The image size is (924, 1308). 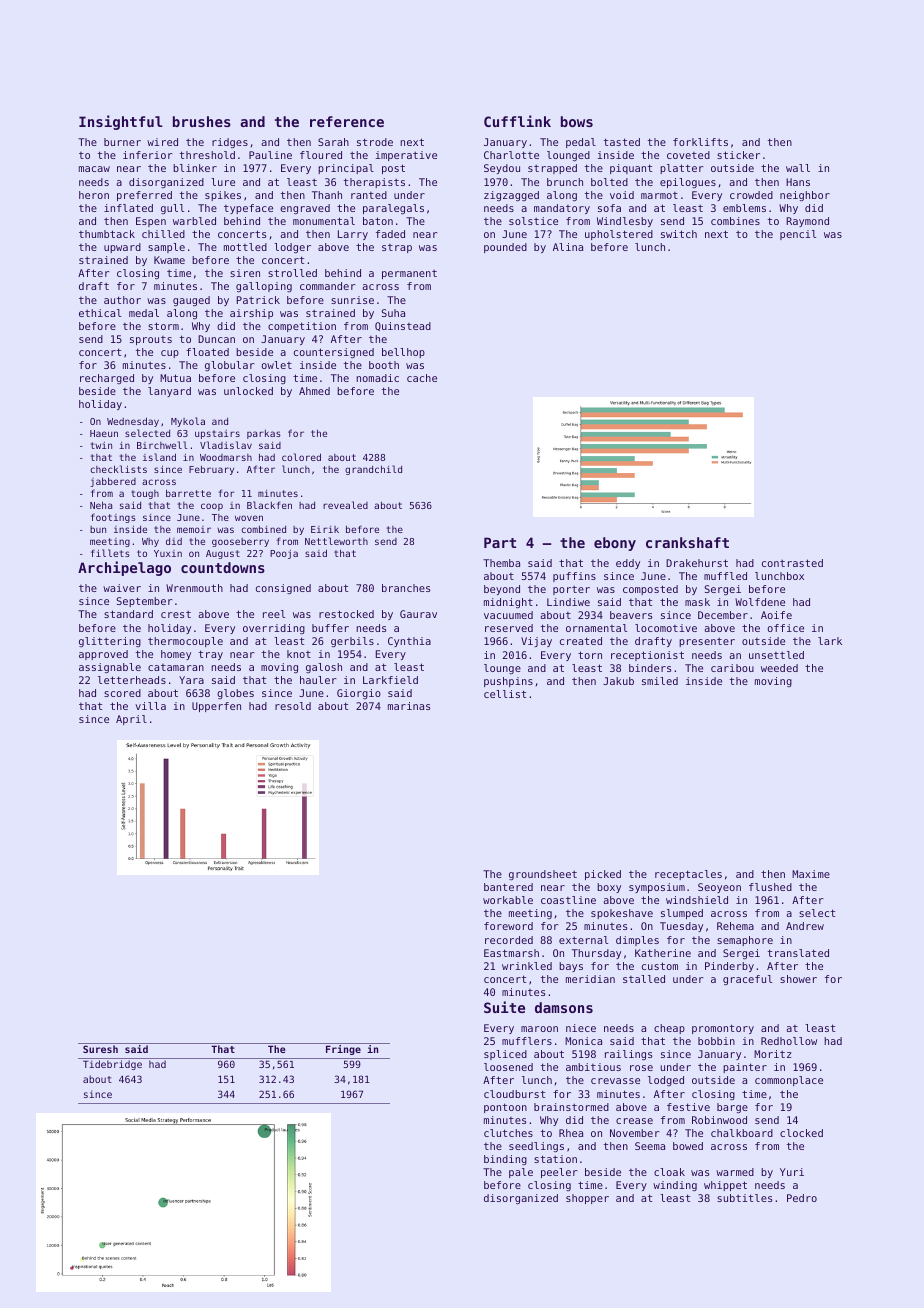 I want to click on Cufflink, so click(x=517, y=121).
